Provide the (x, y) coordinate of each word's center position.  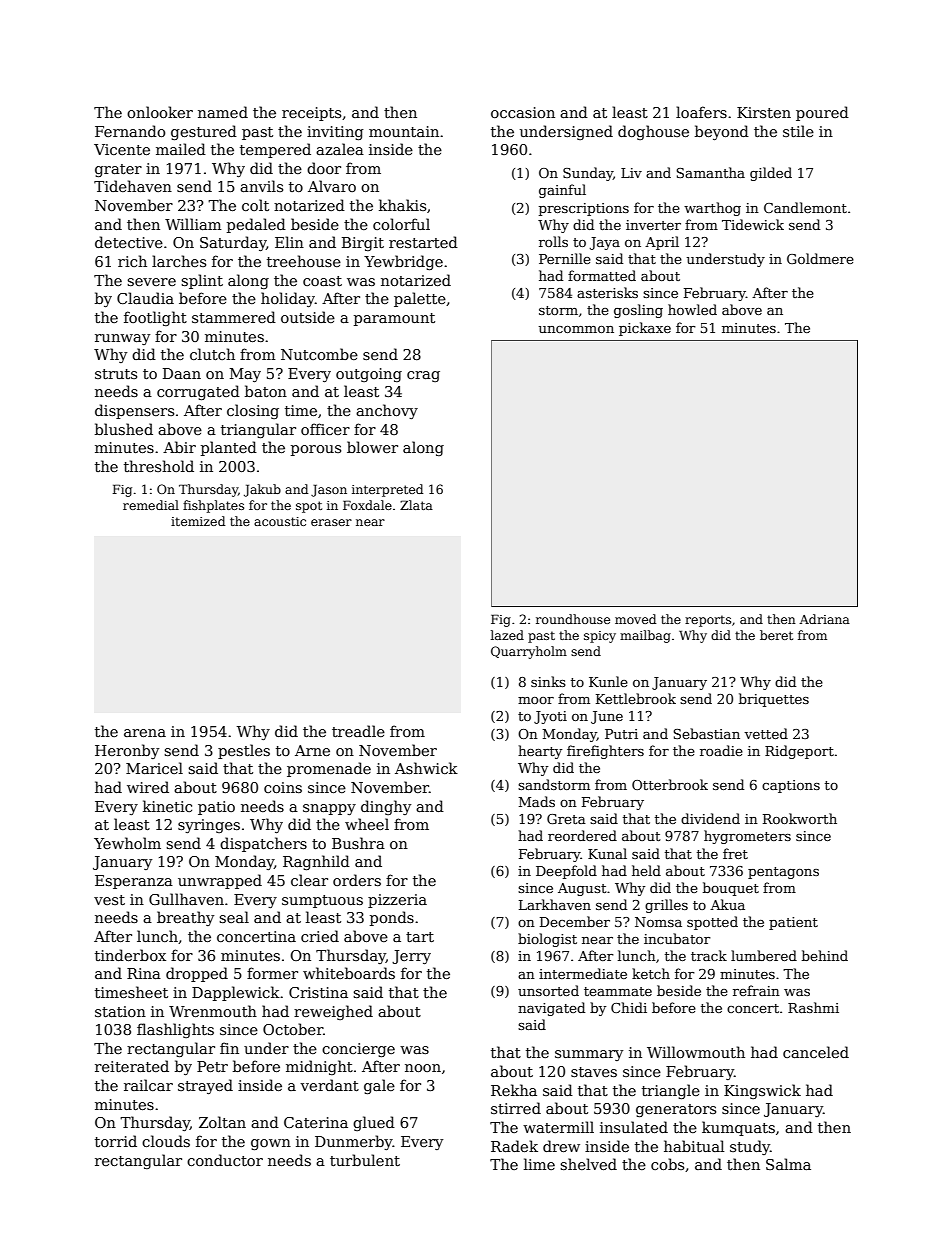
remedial (151, 505)
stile (798, 131)
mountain (404, 131)
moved (635, 619)
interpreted (387, 490)
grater (118, 170)
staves (594, 1072)
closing (253, 411)
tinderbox (130, 955)
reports (708, 621)
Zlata (416, 505)
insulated (634, 1127)
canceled (816, 1052)
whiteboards (349, 973)
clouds (166, 1141)
